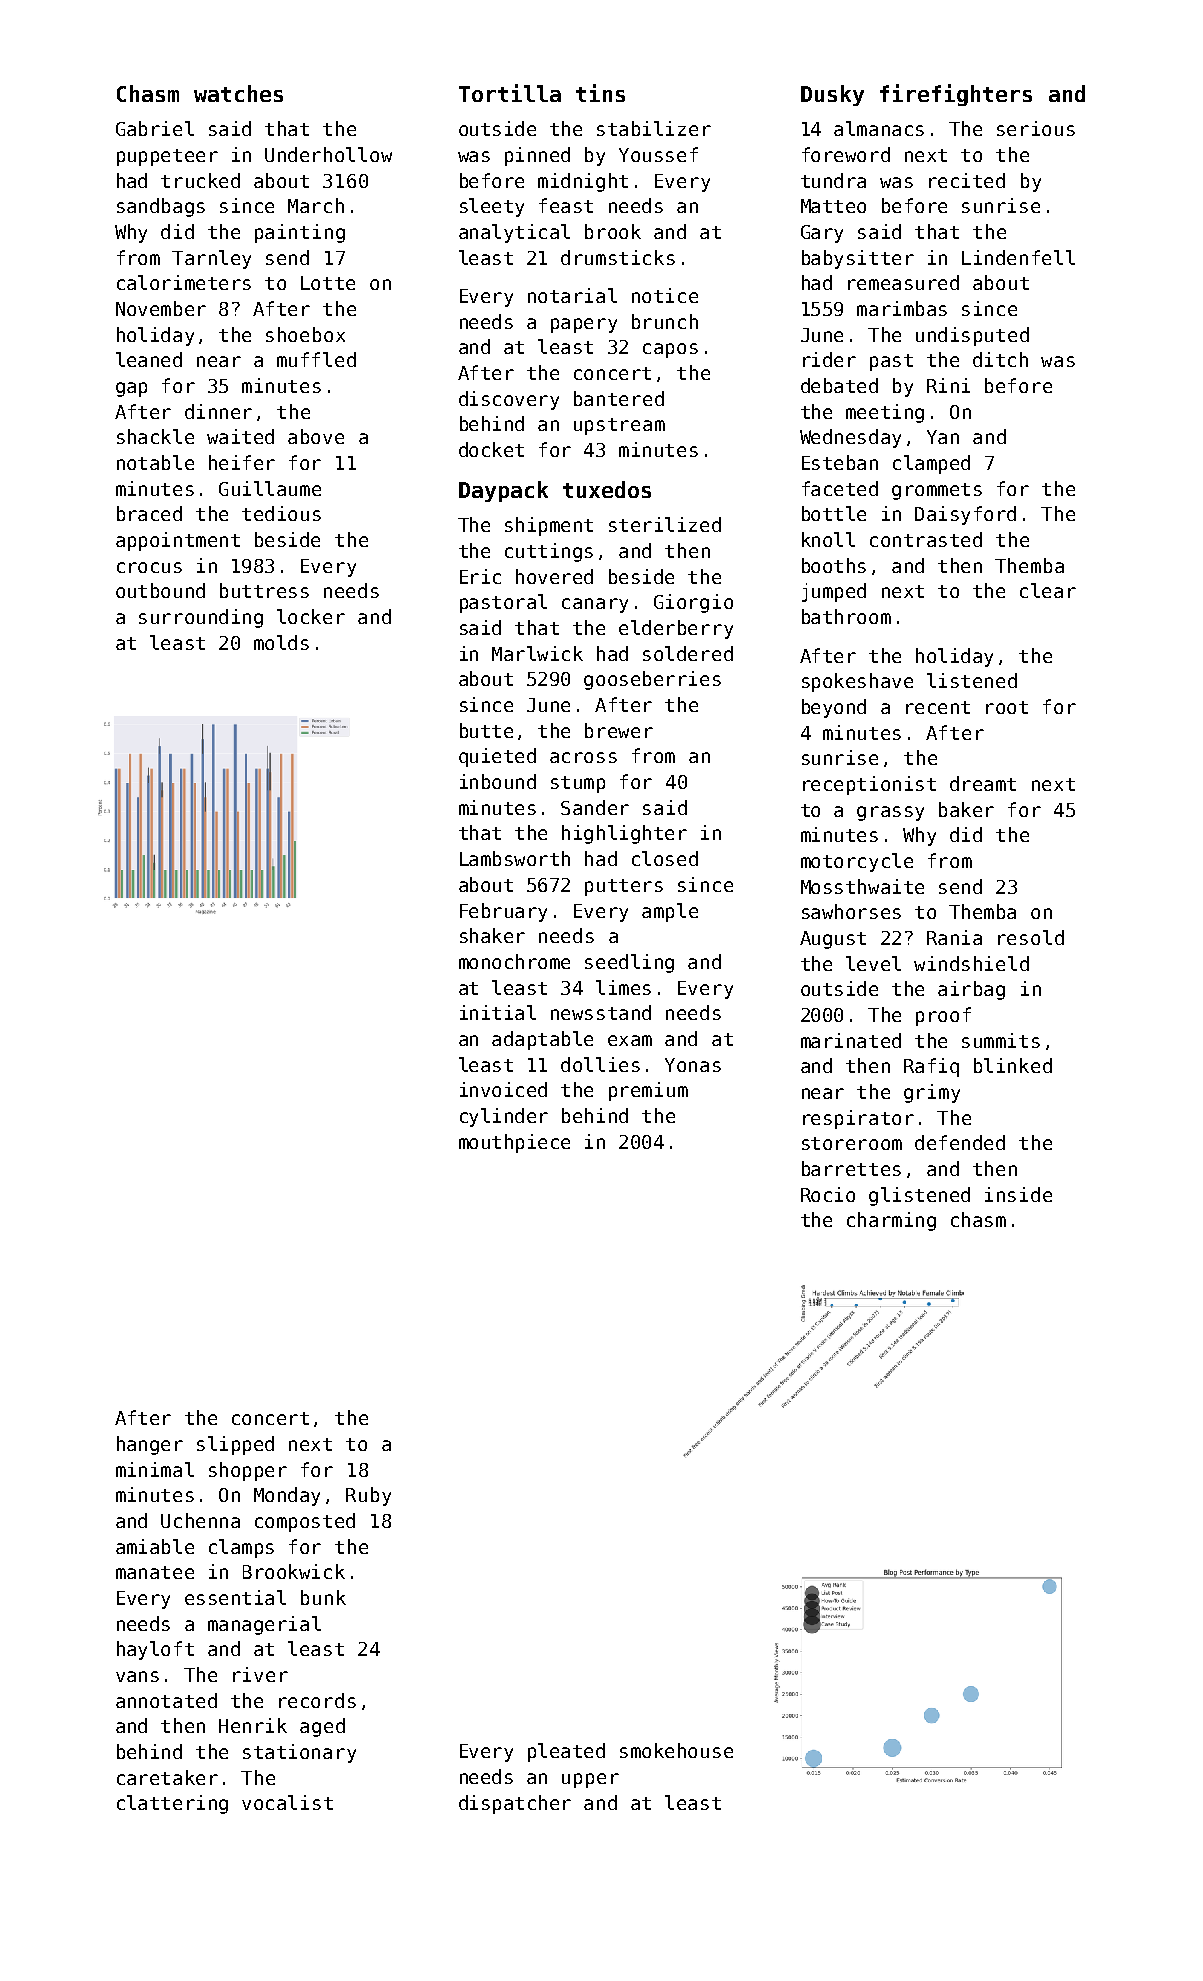 This image has width=1203, height=1981. Describe the element at coordinates (595, 605) in the image. I see `canary` at that location.
